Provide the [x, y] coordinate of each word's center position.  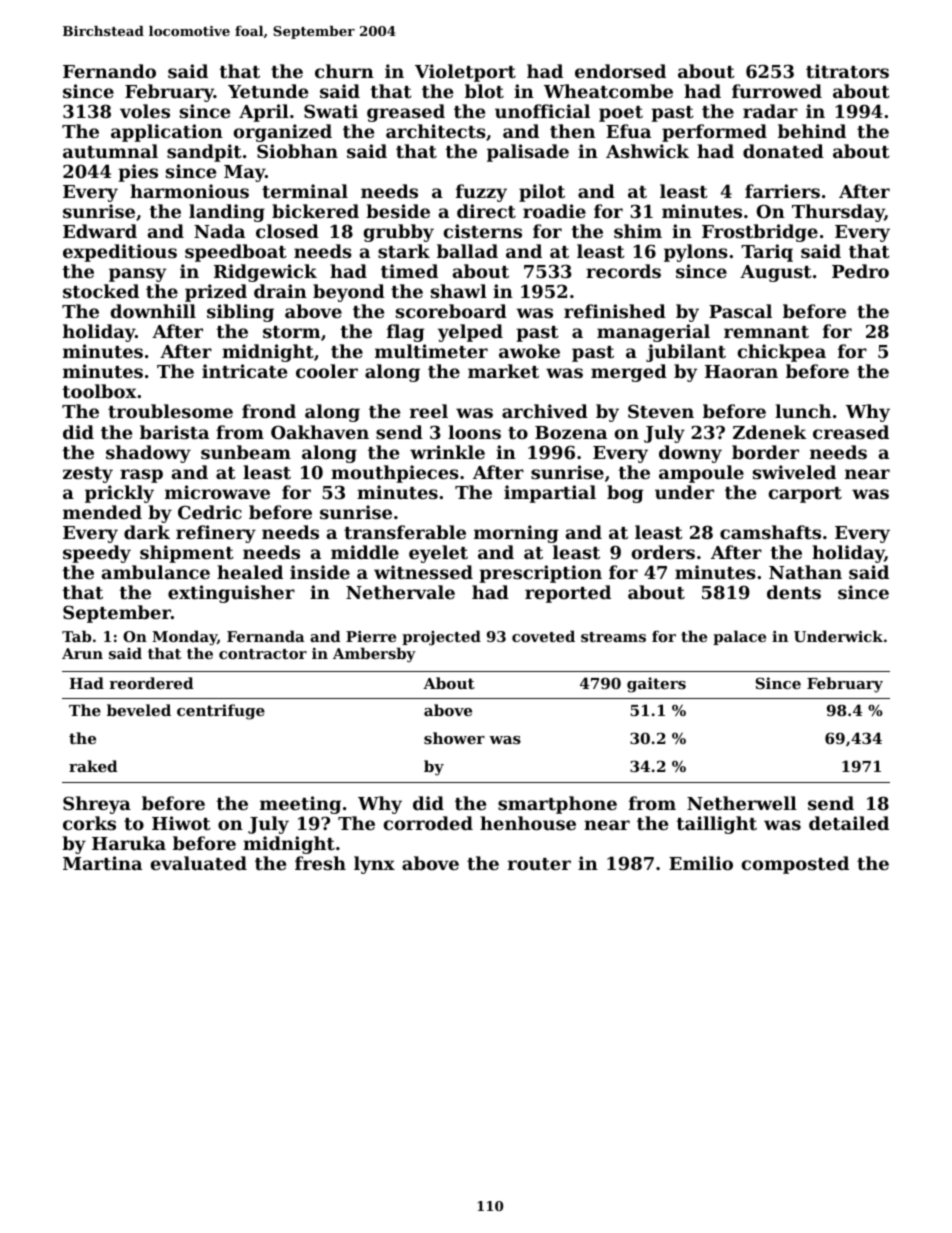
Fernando [109, 71]
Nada [219, 231]
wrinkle [447, 452]
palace [739, 637]
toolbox [100, 391]
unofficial [542, 111]
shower [454, 738]
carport [805, 495]
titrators [847, 71]
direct [486, 211]
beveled [139, 710]
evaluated [199, 863]
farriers [782, 191]
